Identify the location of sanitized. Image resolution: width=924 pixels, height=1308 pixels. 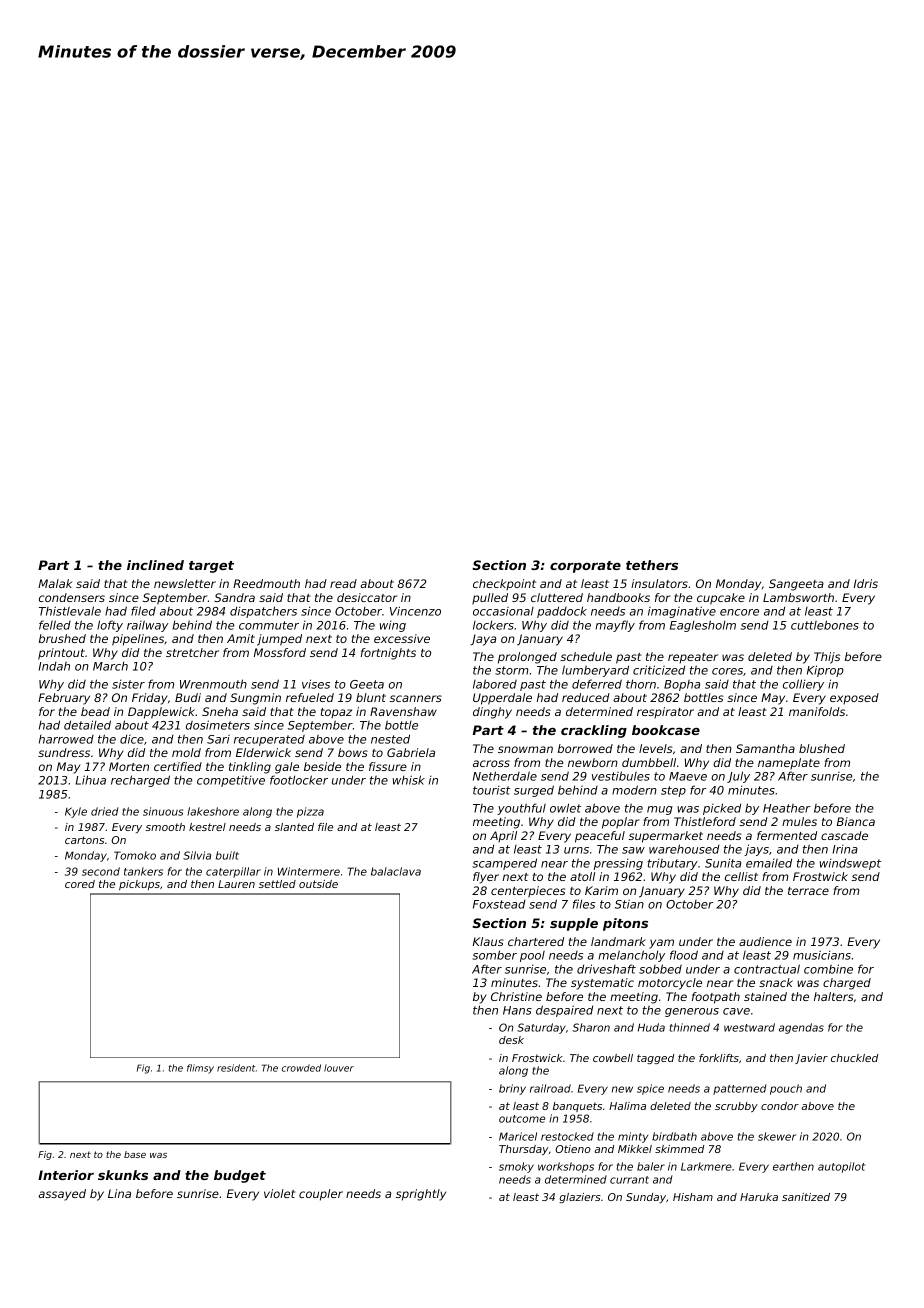
(806, 1197).
